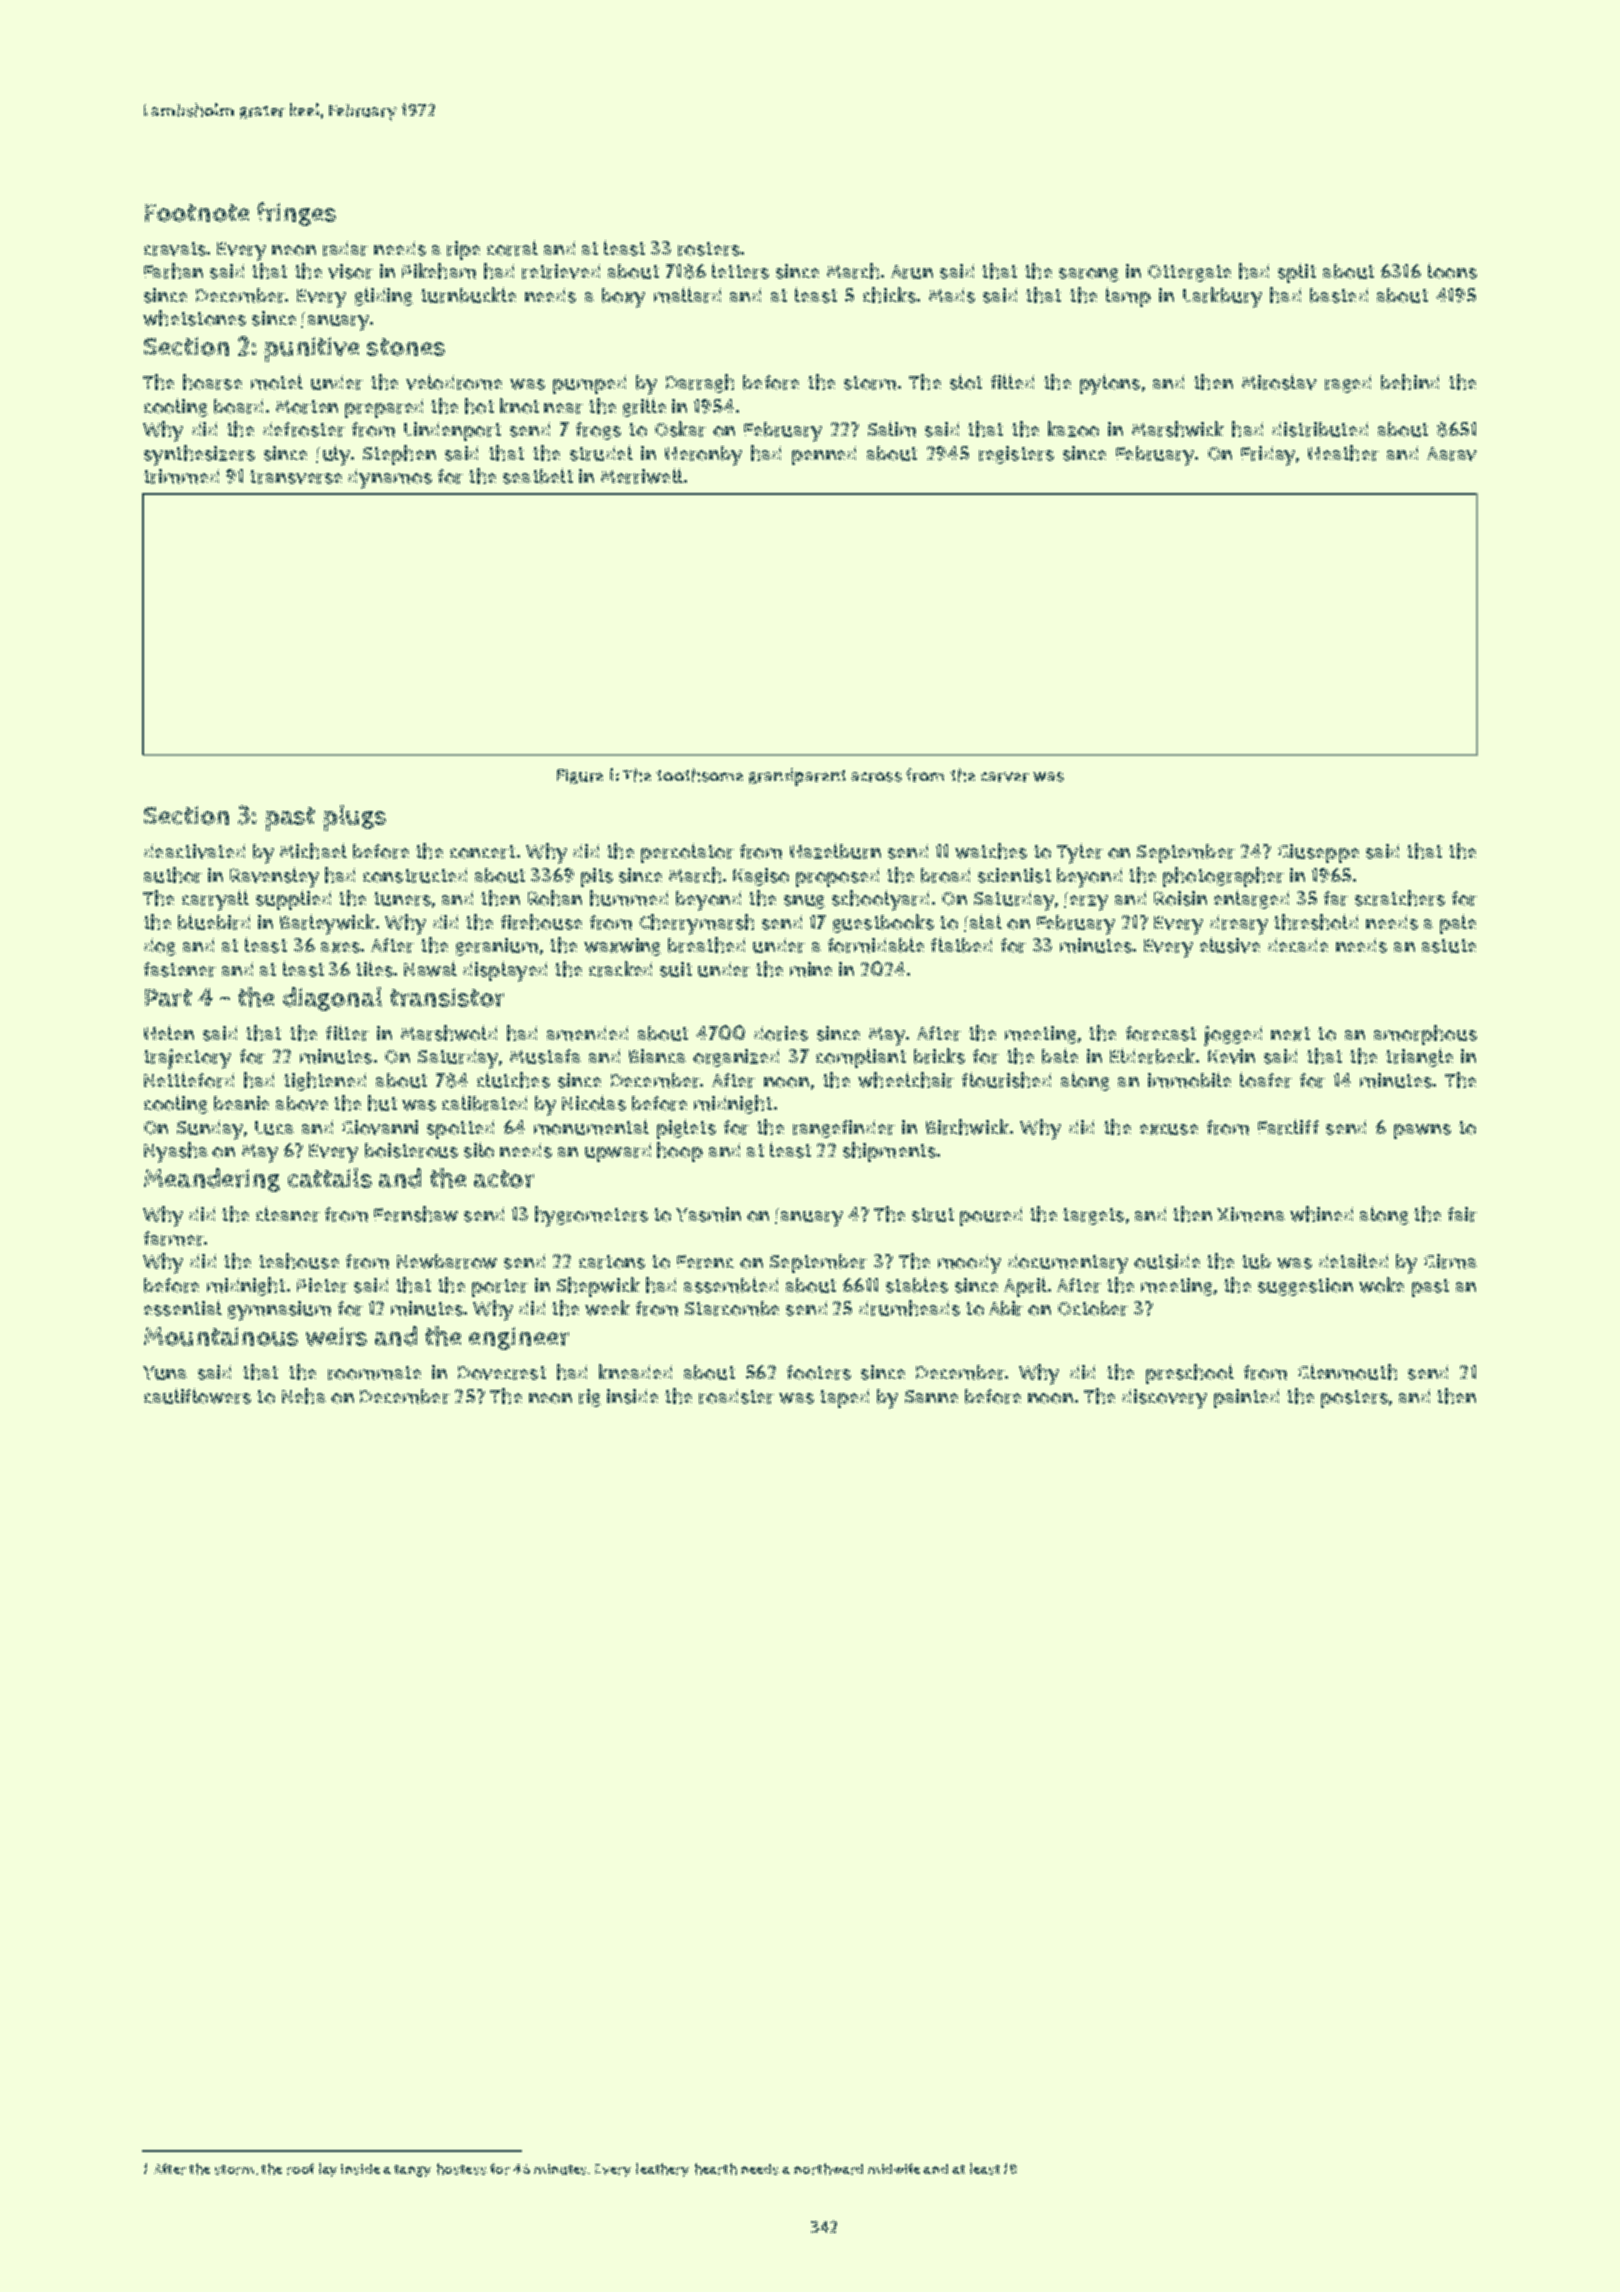 This page has width=1620, height=2292. What do you see at coordinates (912, 272) in the page?
I see `Arun` at bounding box center [912, 272].
